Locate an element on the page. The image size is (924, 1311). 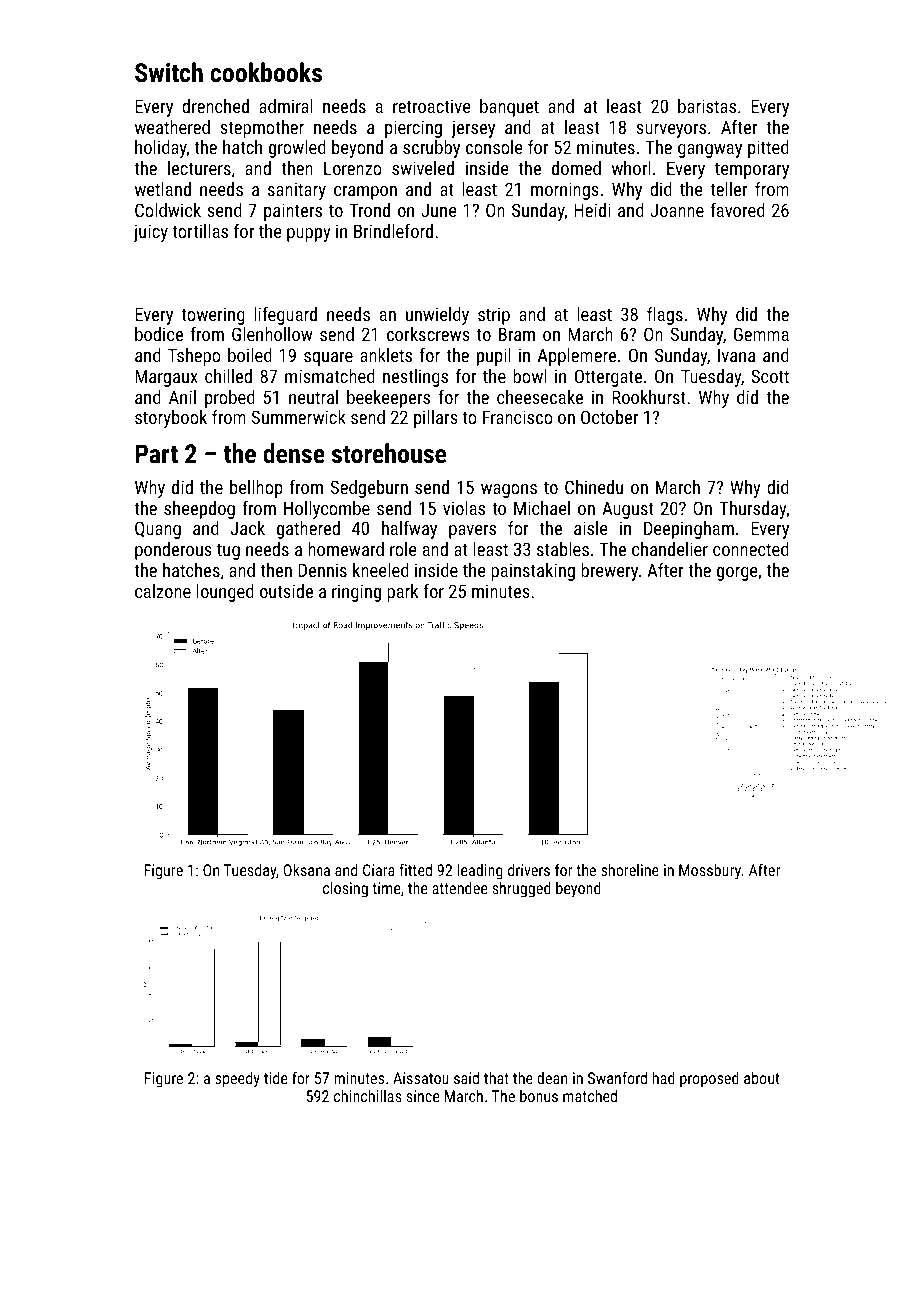
Brindleford is located at coordinates (393, 231).
